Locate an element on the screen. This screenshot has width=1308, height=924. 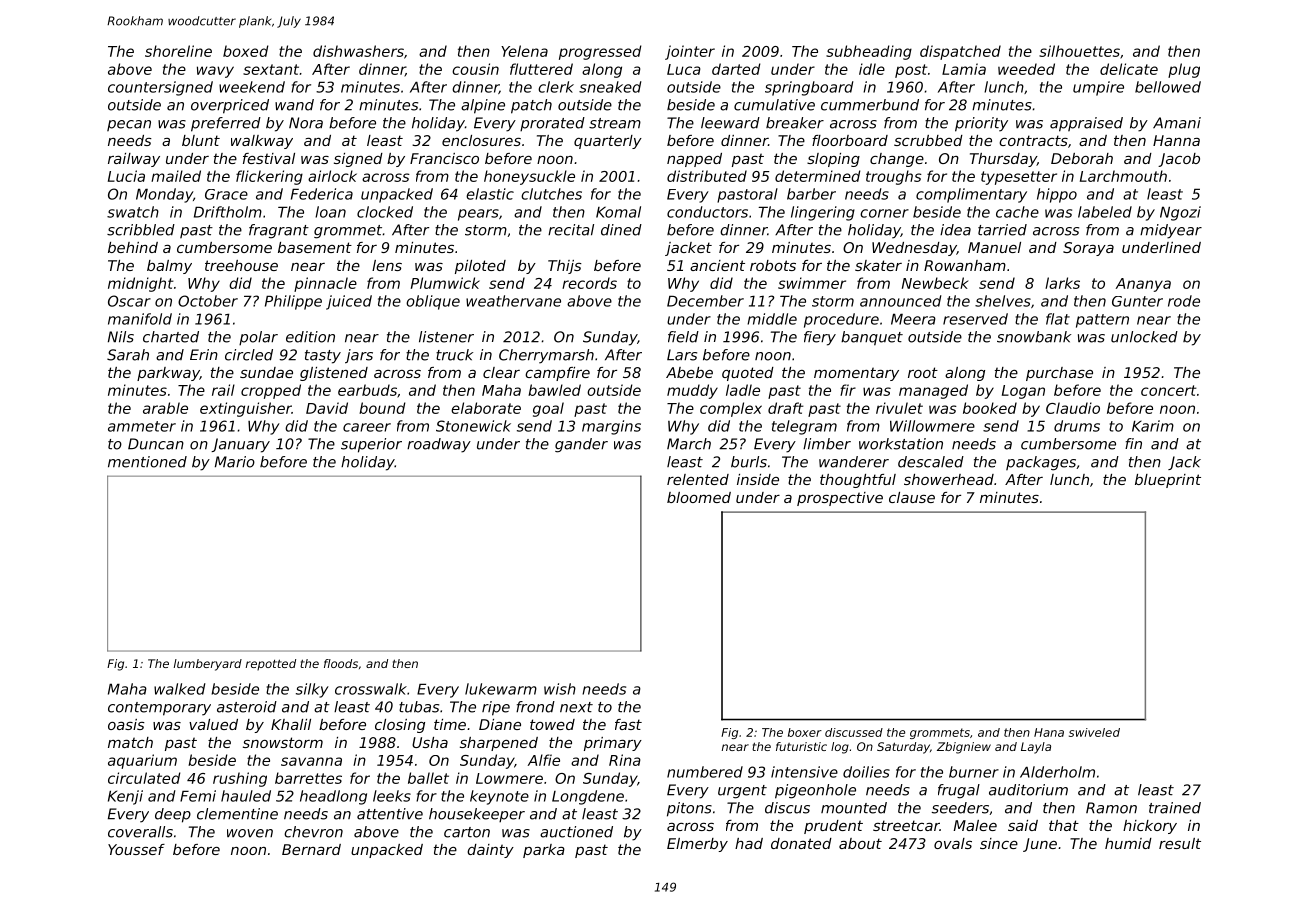
clause is located at coordinates (912, 497).
